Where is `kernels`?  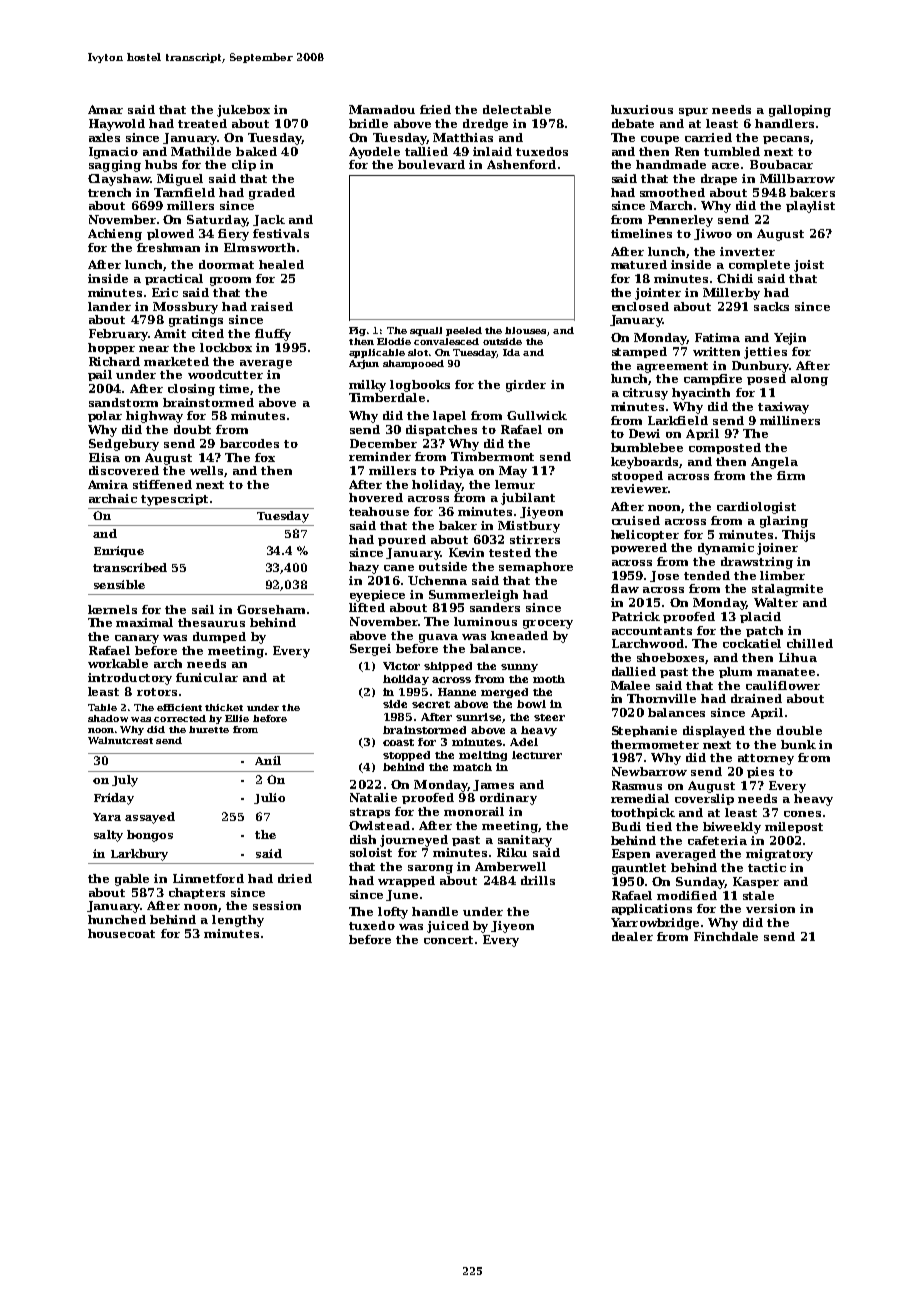 kernels is located at coordinates (112, 609).
